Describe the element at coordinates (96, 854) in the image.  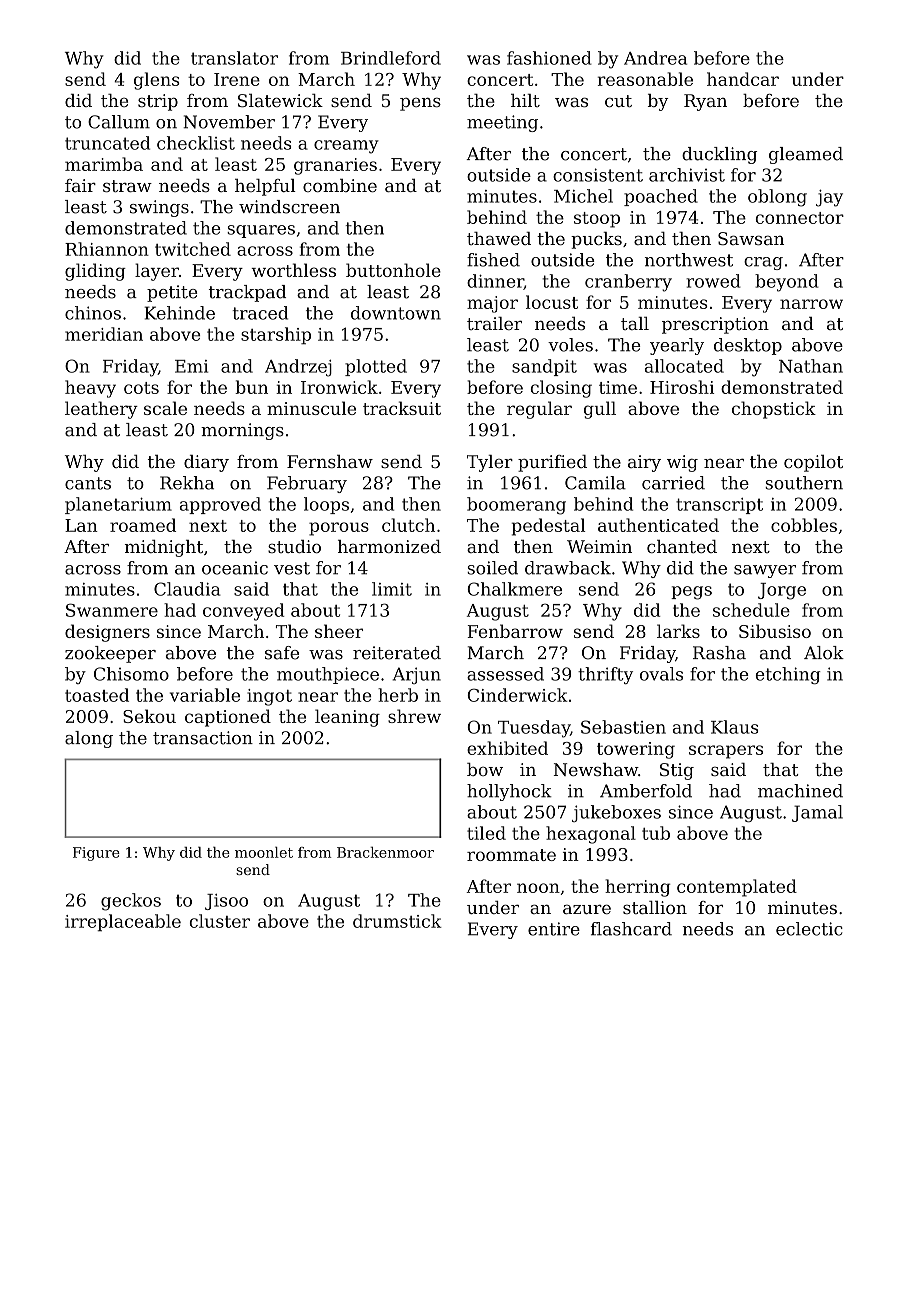
I see `Figure` at that location.
